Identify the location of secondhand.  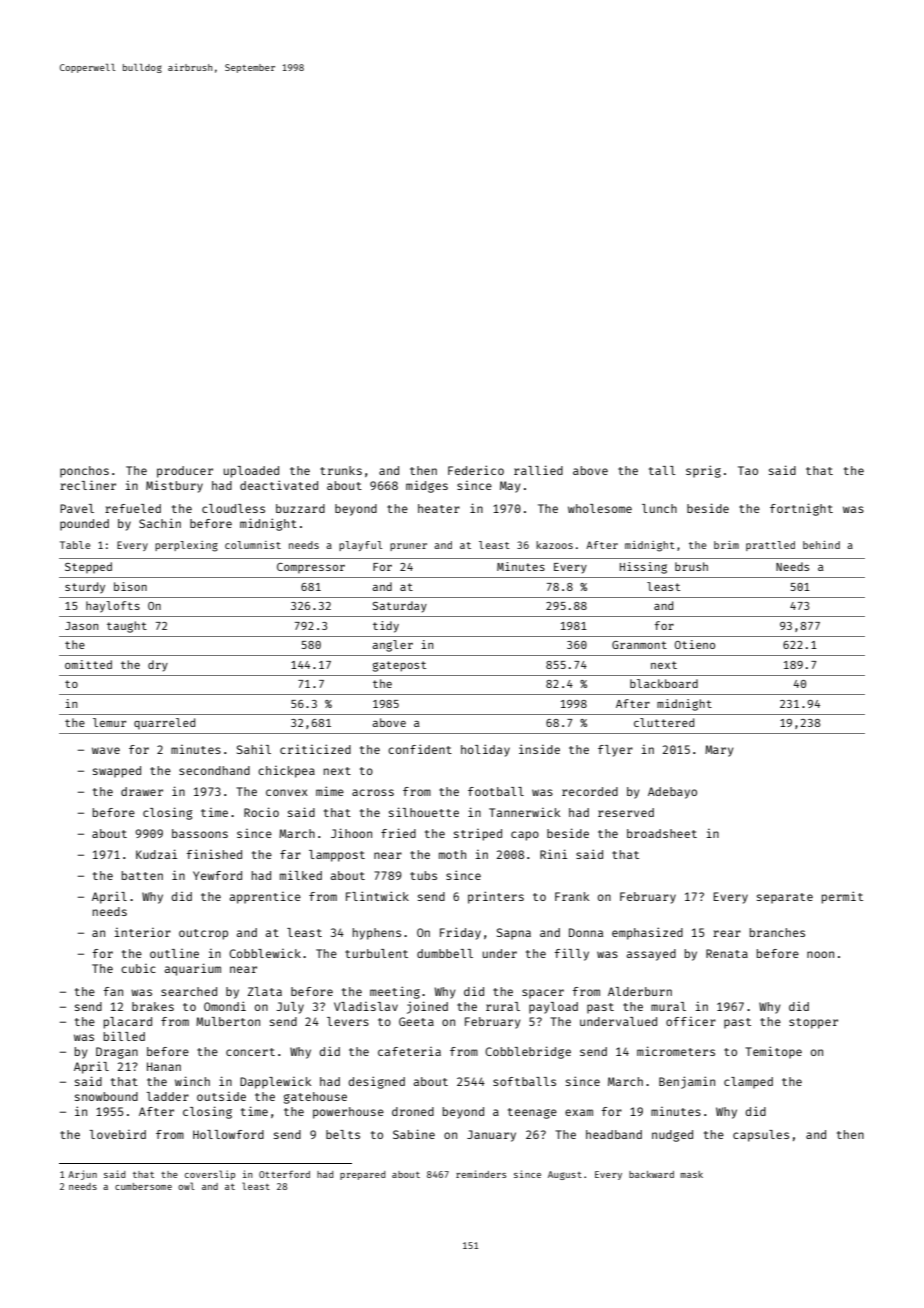
(214, 770).
